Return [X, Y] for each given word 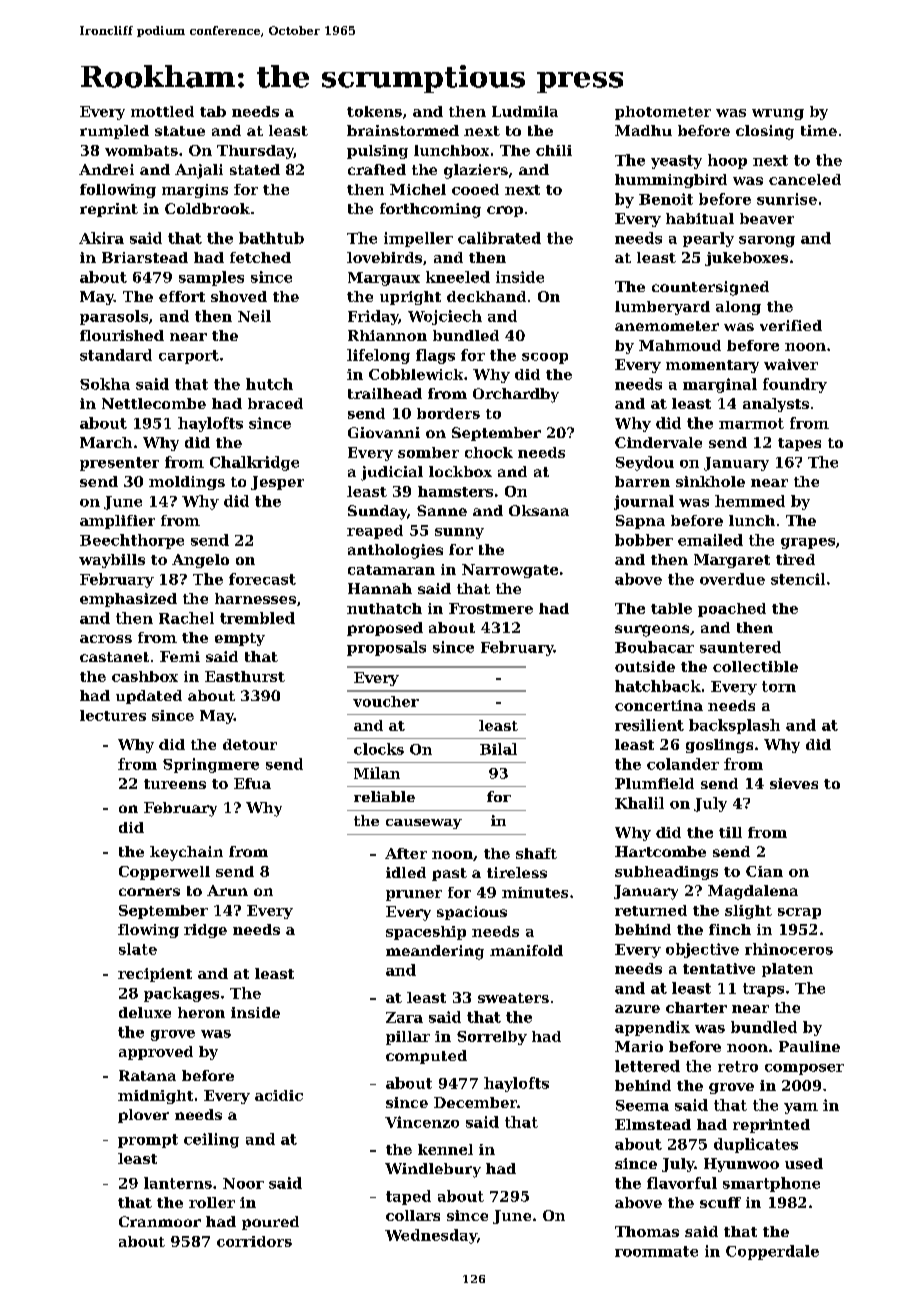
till [730, 832]
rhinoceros [789, 949]
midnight [155, 1097]
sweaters [513, 998]
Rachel [186, 618]
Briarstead [145, 257]
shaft [536, 853]
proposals [386, 648]
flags [435, 356]
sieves [794, 783]
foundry [795, 385]
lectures [113, 715]
